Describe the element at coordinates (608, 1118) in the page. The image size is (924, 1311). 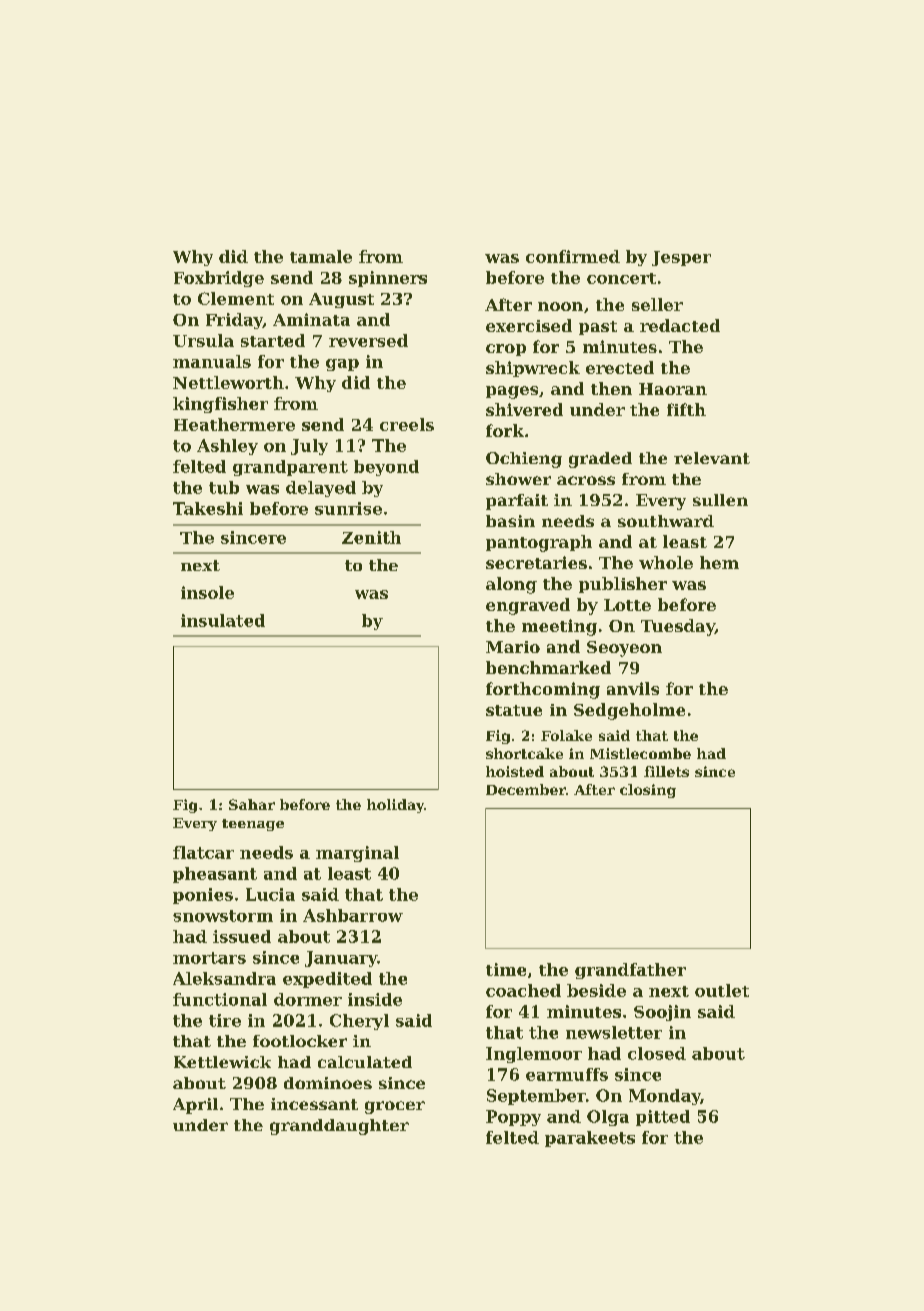
I see `Olga` at that location.
